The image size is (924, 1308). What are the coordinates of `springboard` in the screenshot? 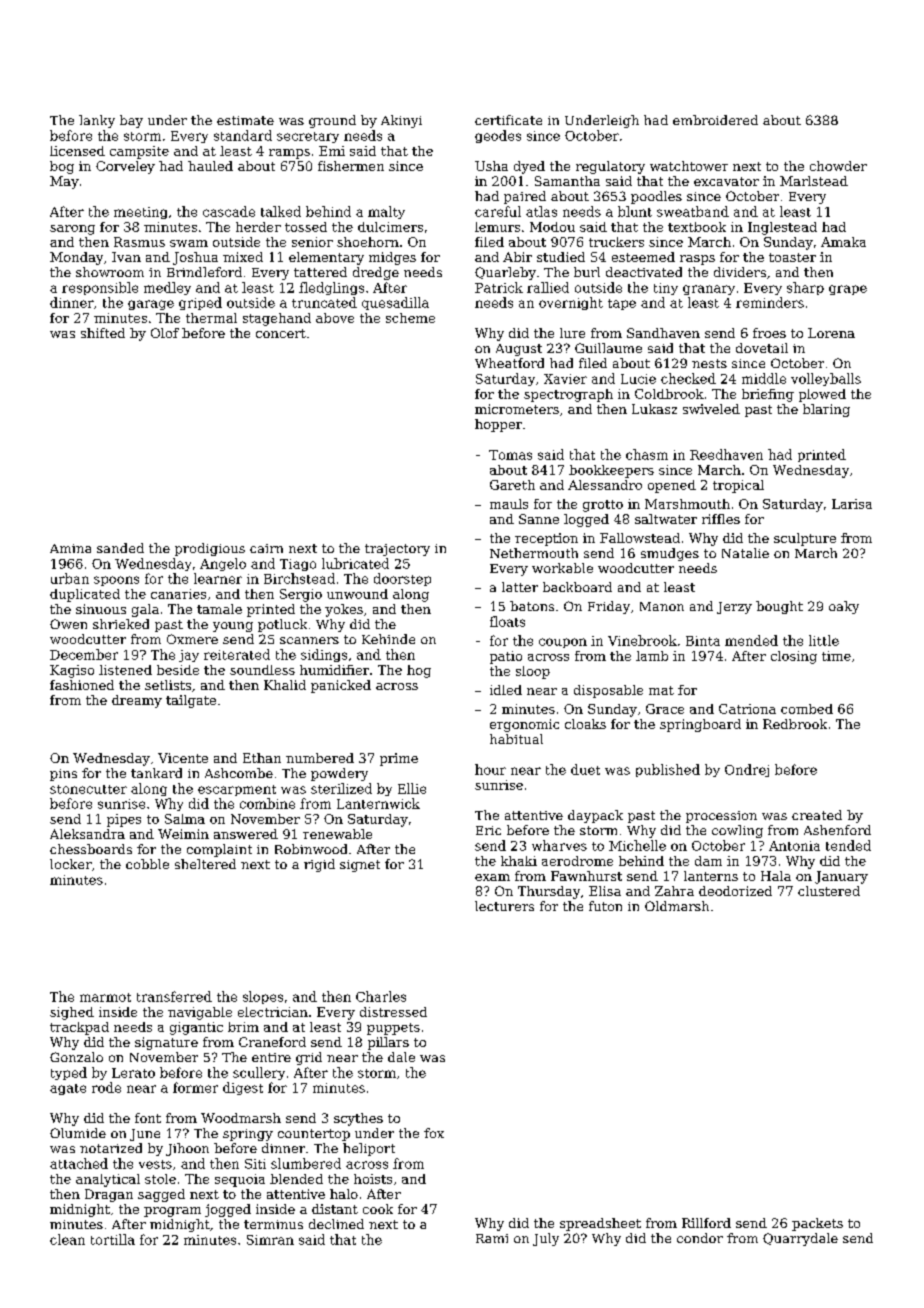 It's located at (700, 725).
